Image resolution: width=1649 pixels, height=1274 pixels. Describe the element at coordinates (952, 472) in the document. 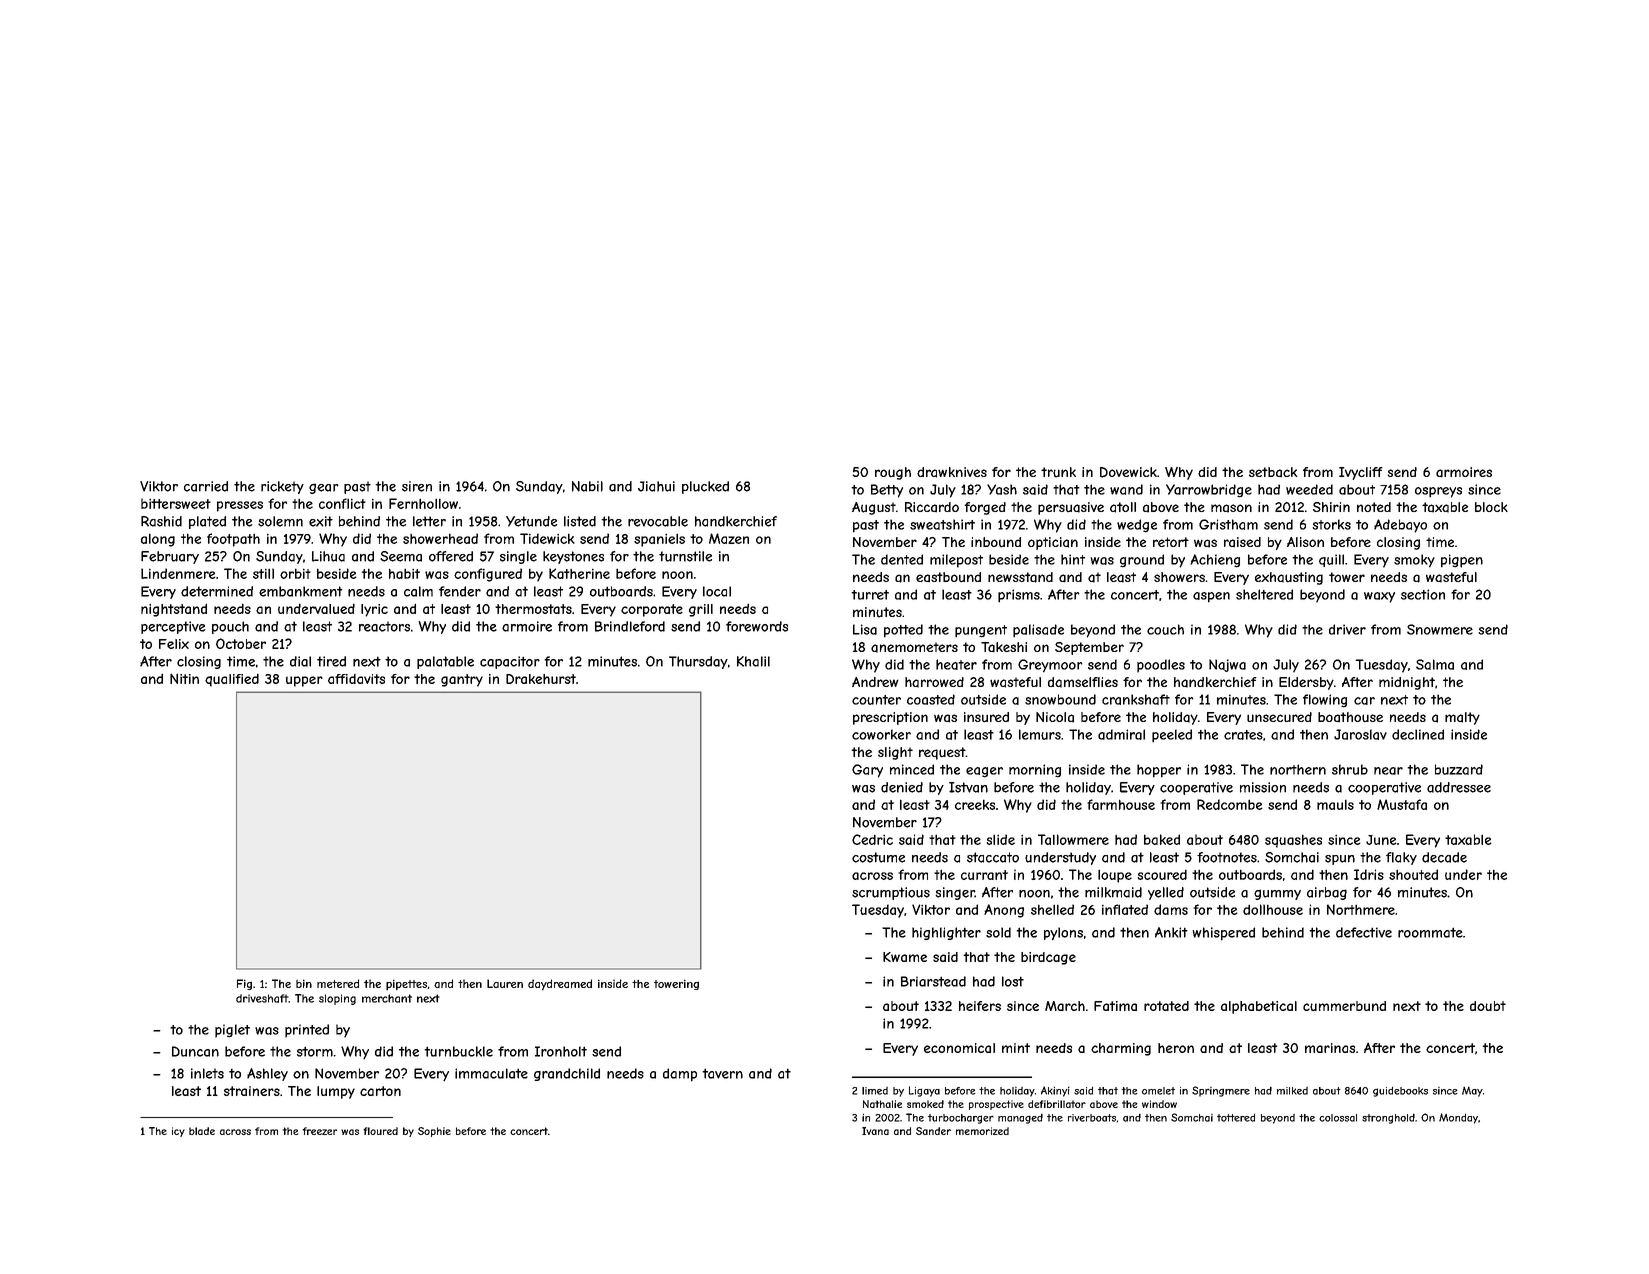

I see `drawknives` at that location.
